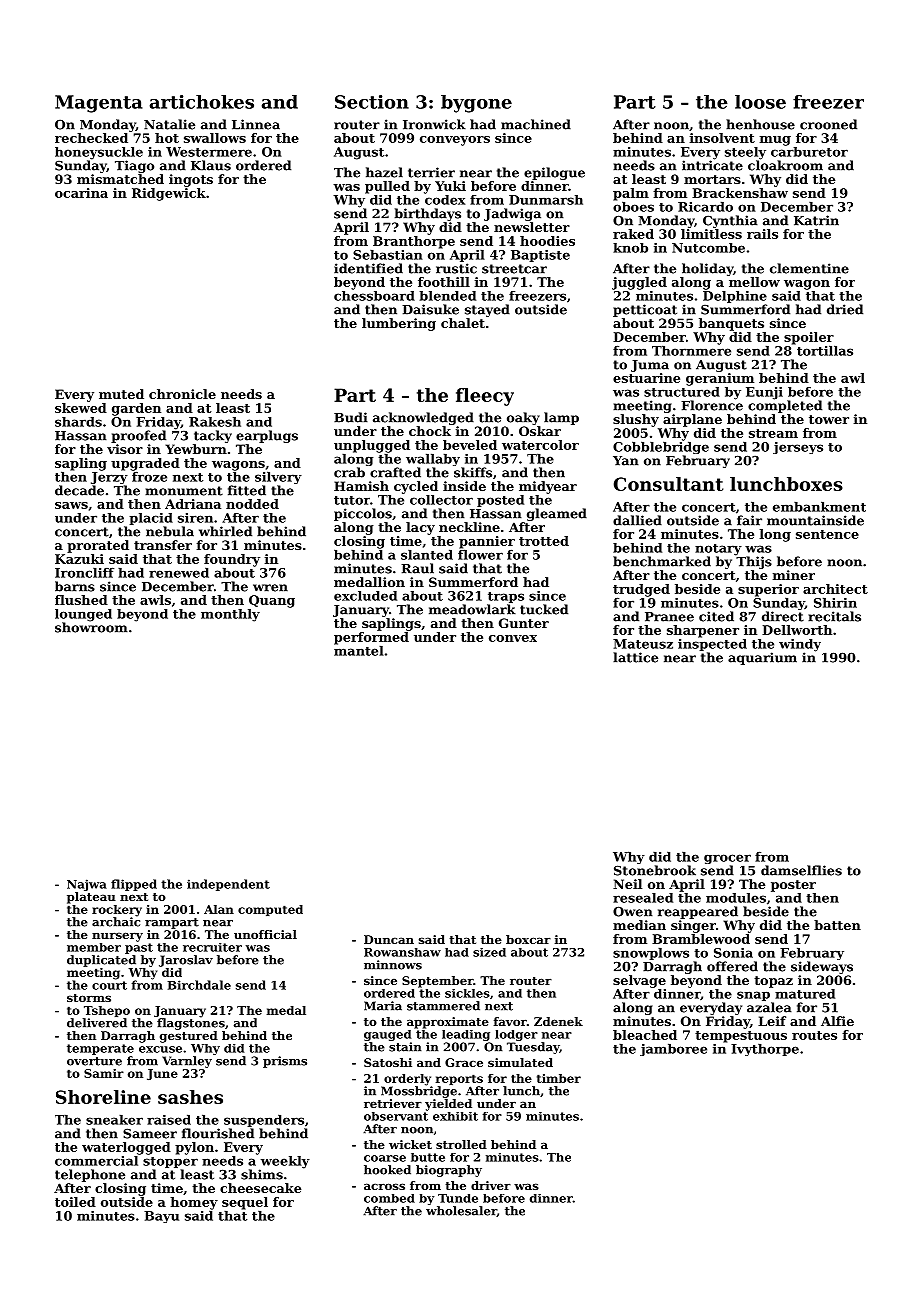  What do you see at coordinates (798, 448) in the screenshot?
I see `jerseys` at bounding box center [798, 448].
